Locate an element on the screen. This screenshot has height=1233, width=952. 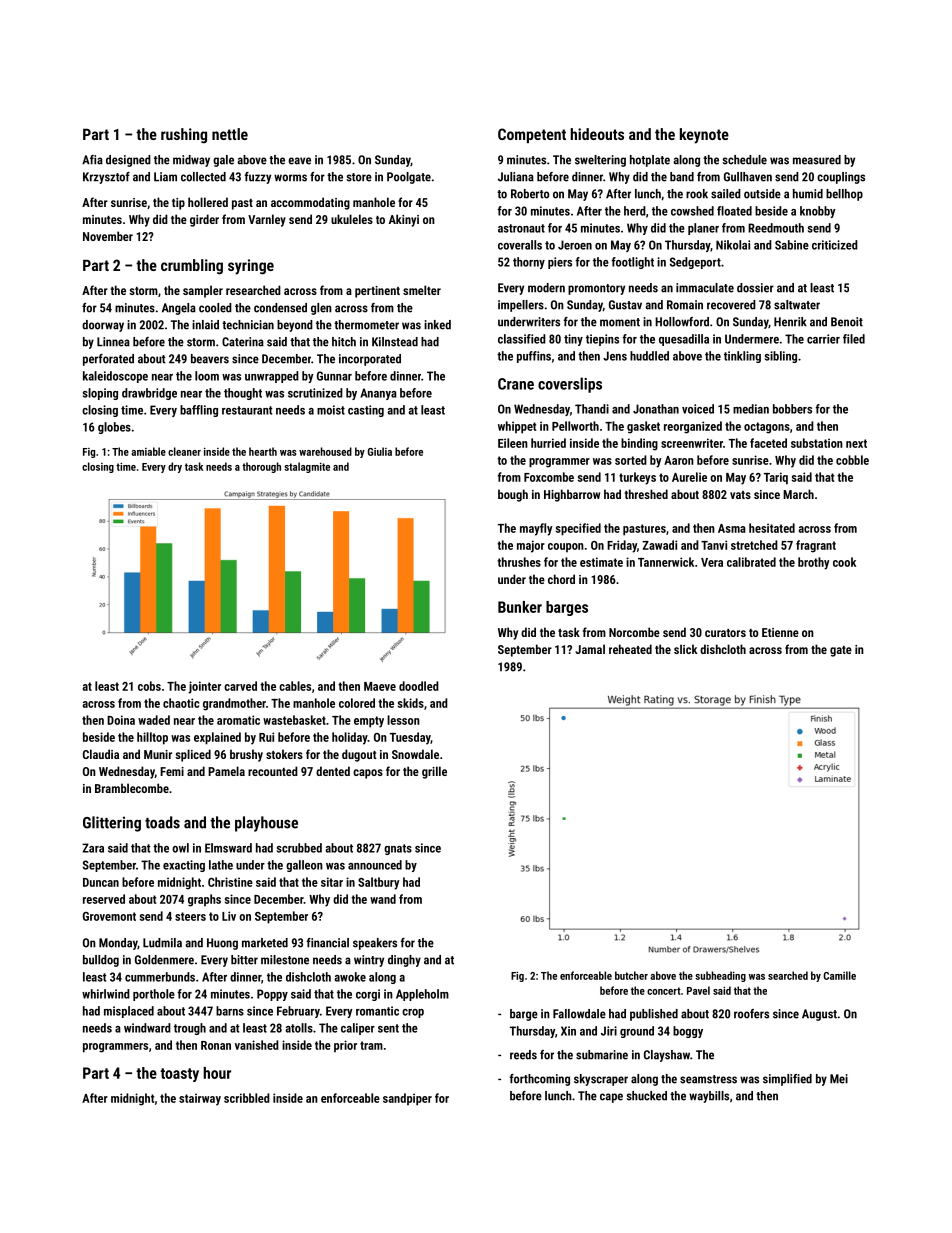
slick is located at coordinates (685, 649).
